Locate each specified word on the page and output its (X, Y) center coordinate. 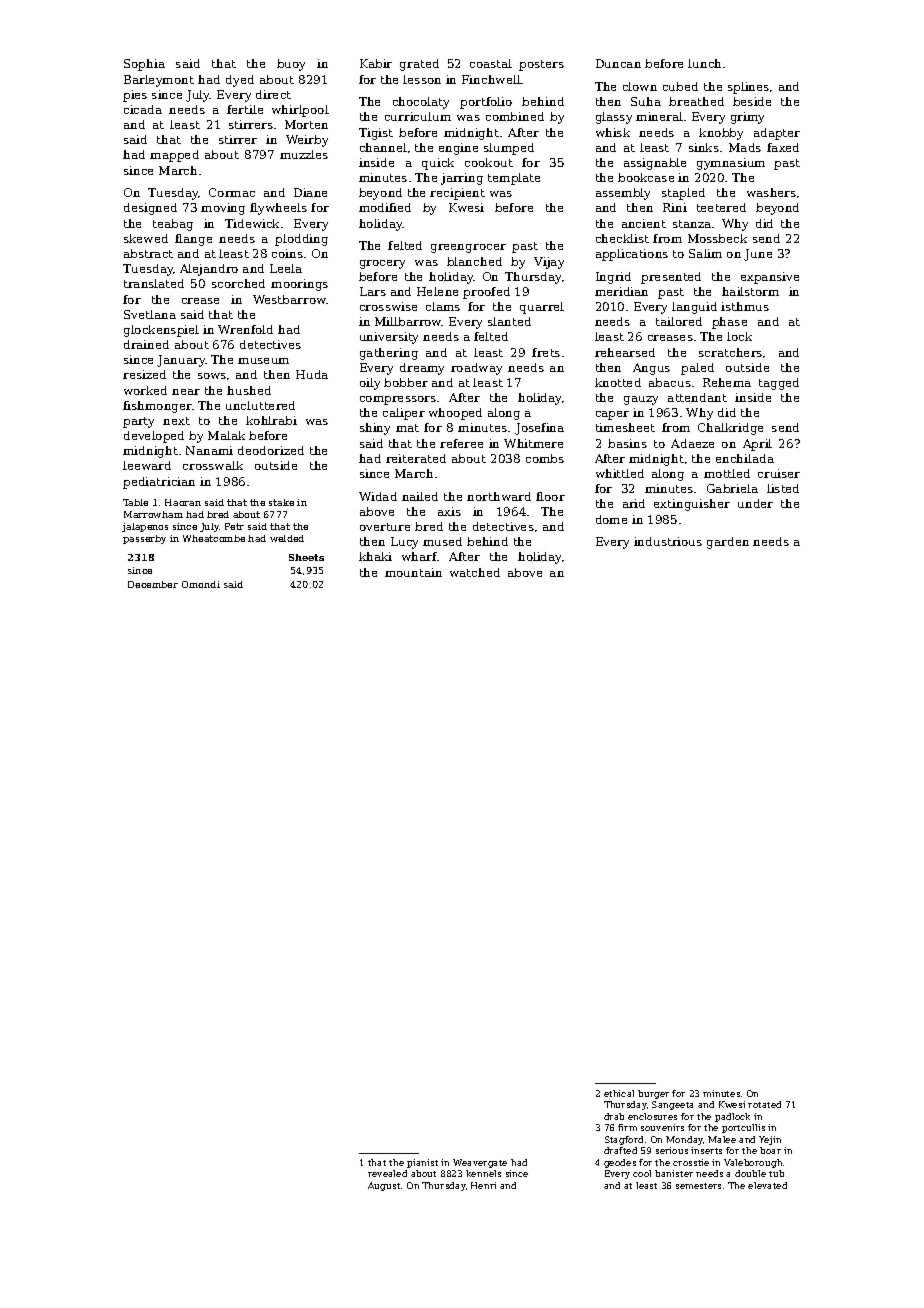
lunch (704, 63)
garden (728, 543)
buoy (291, 65)
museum (263, 361)
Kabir (376, 63)
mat (407, 428)
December (153, 584)
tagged (779, 384)
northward (499, 496)
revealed (387, 1173)
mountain (413, 572)
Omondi (201, 584)
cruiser (779, 473)
